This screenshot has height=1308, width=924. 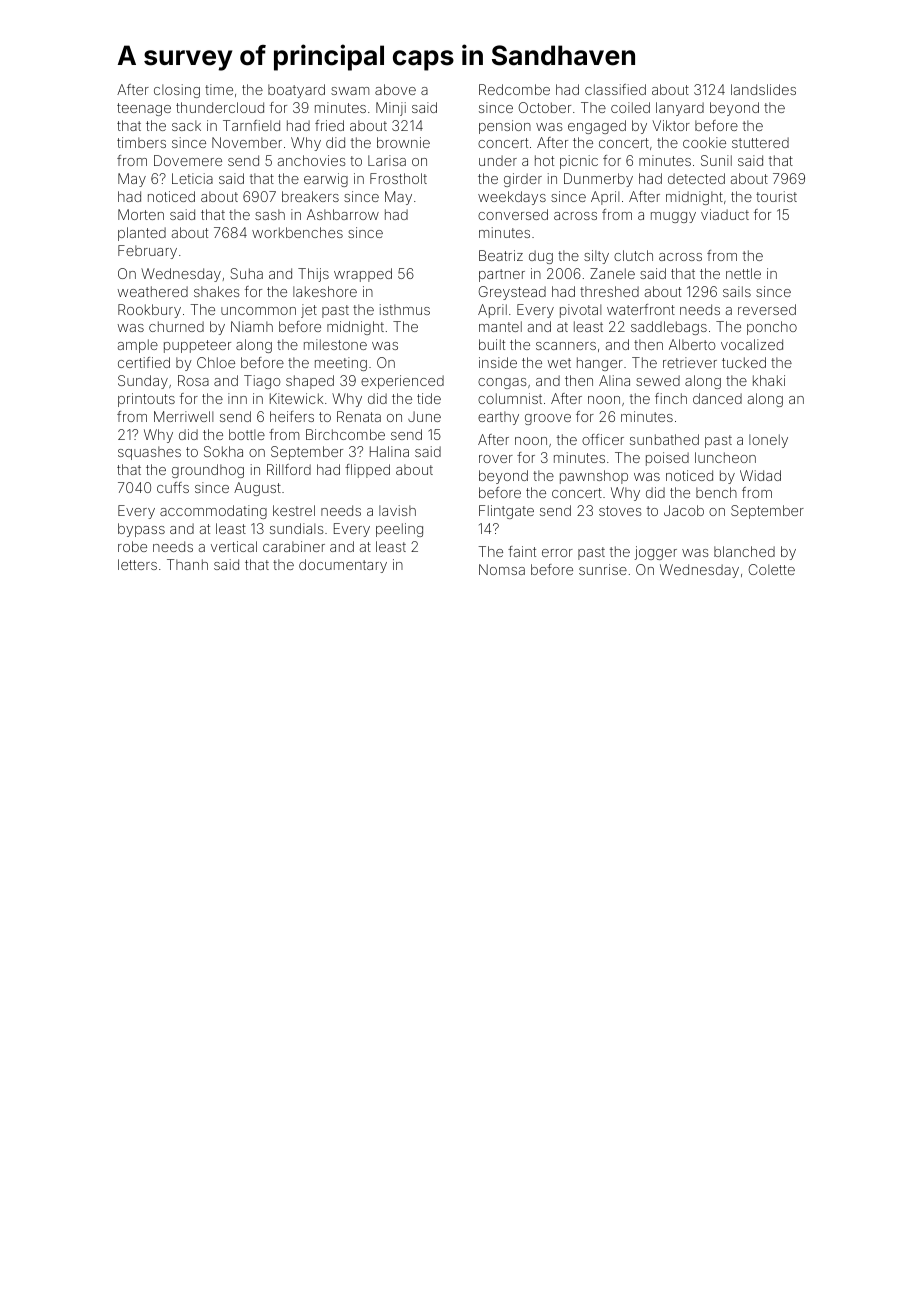 What do you see at coordinates (399, 530) in the screenshot?
I see `peeling` at bounding box center [399, 530].
